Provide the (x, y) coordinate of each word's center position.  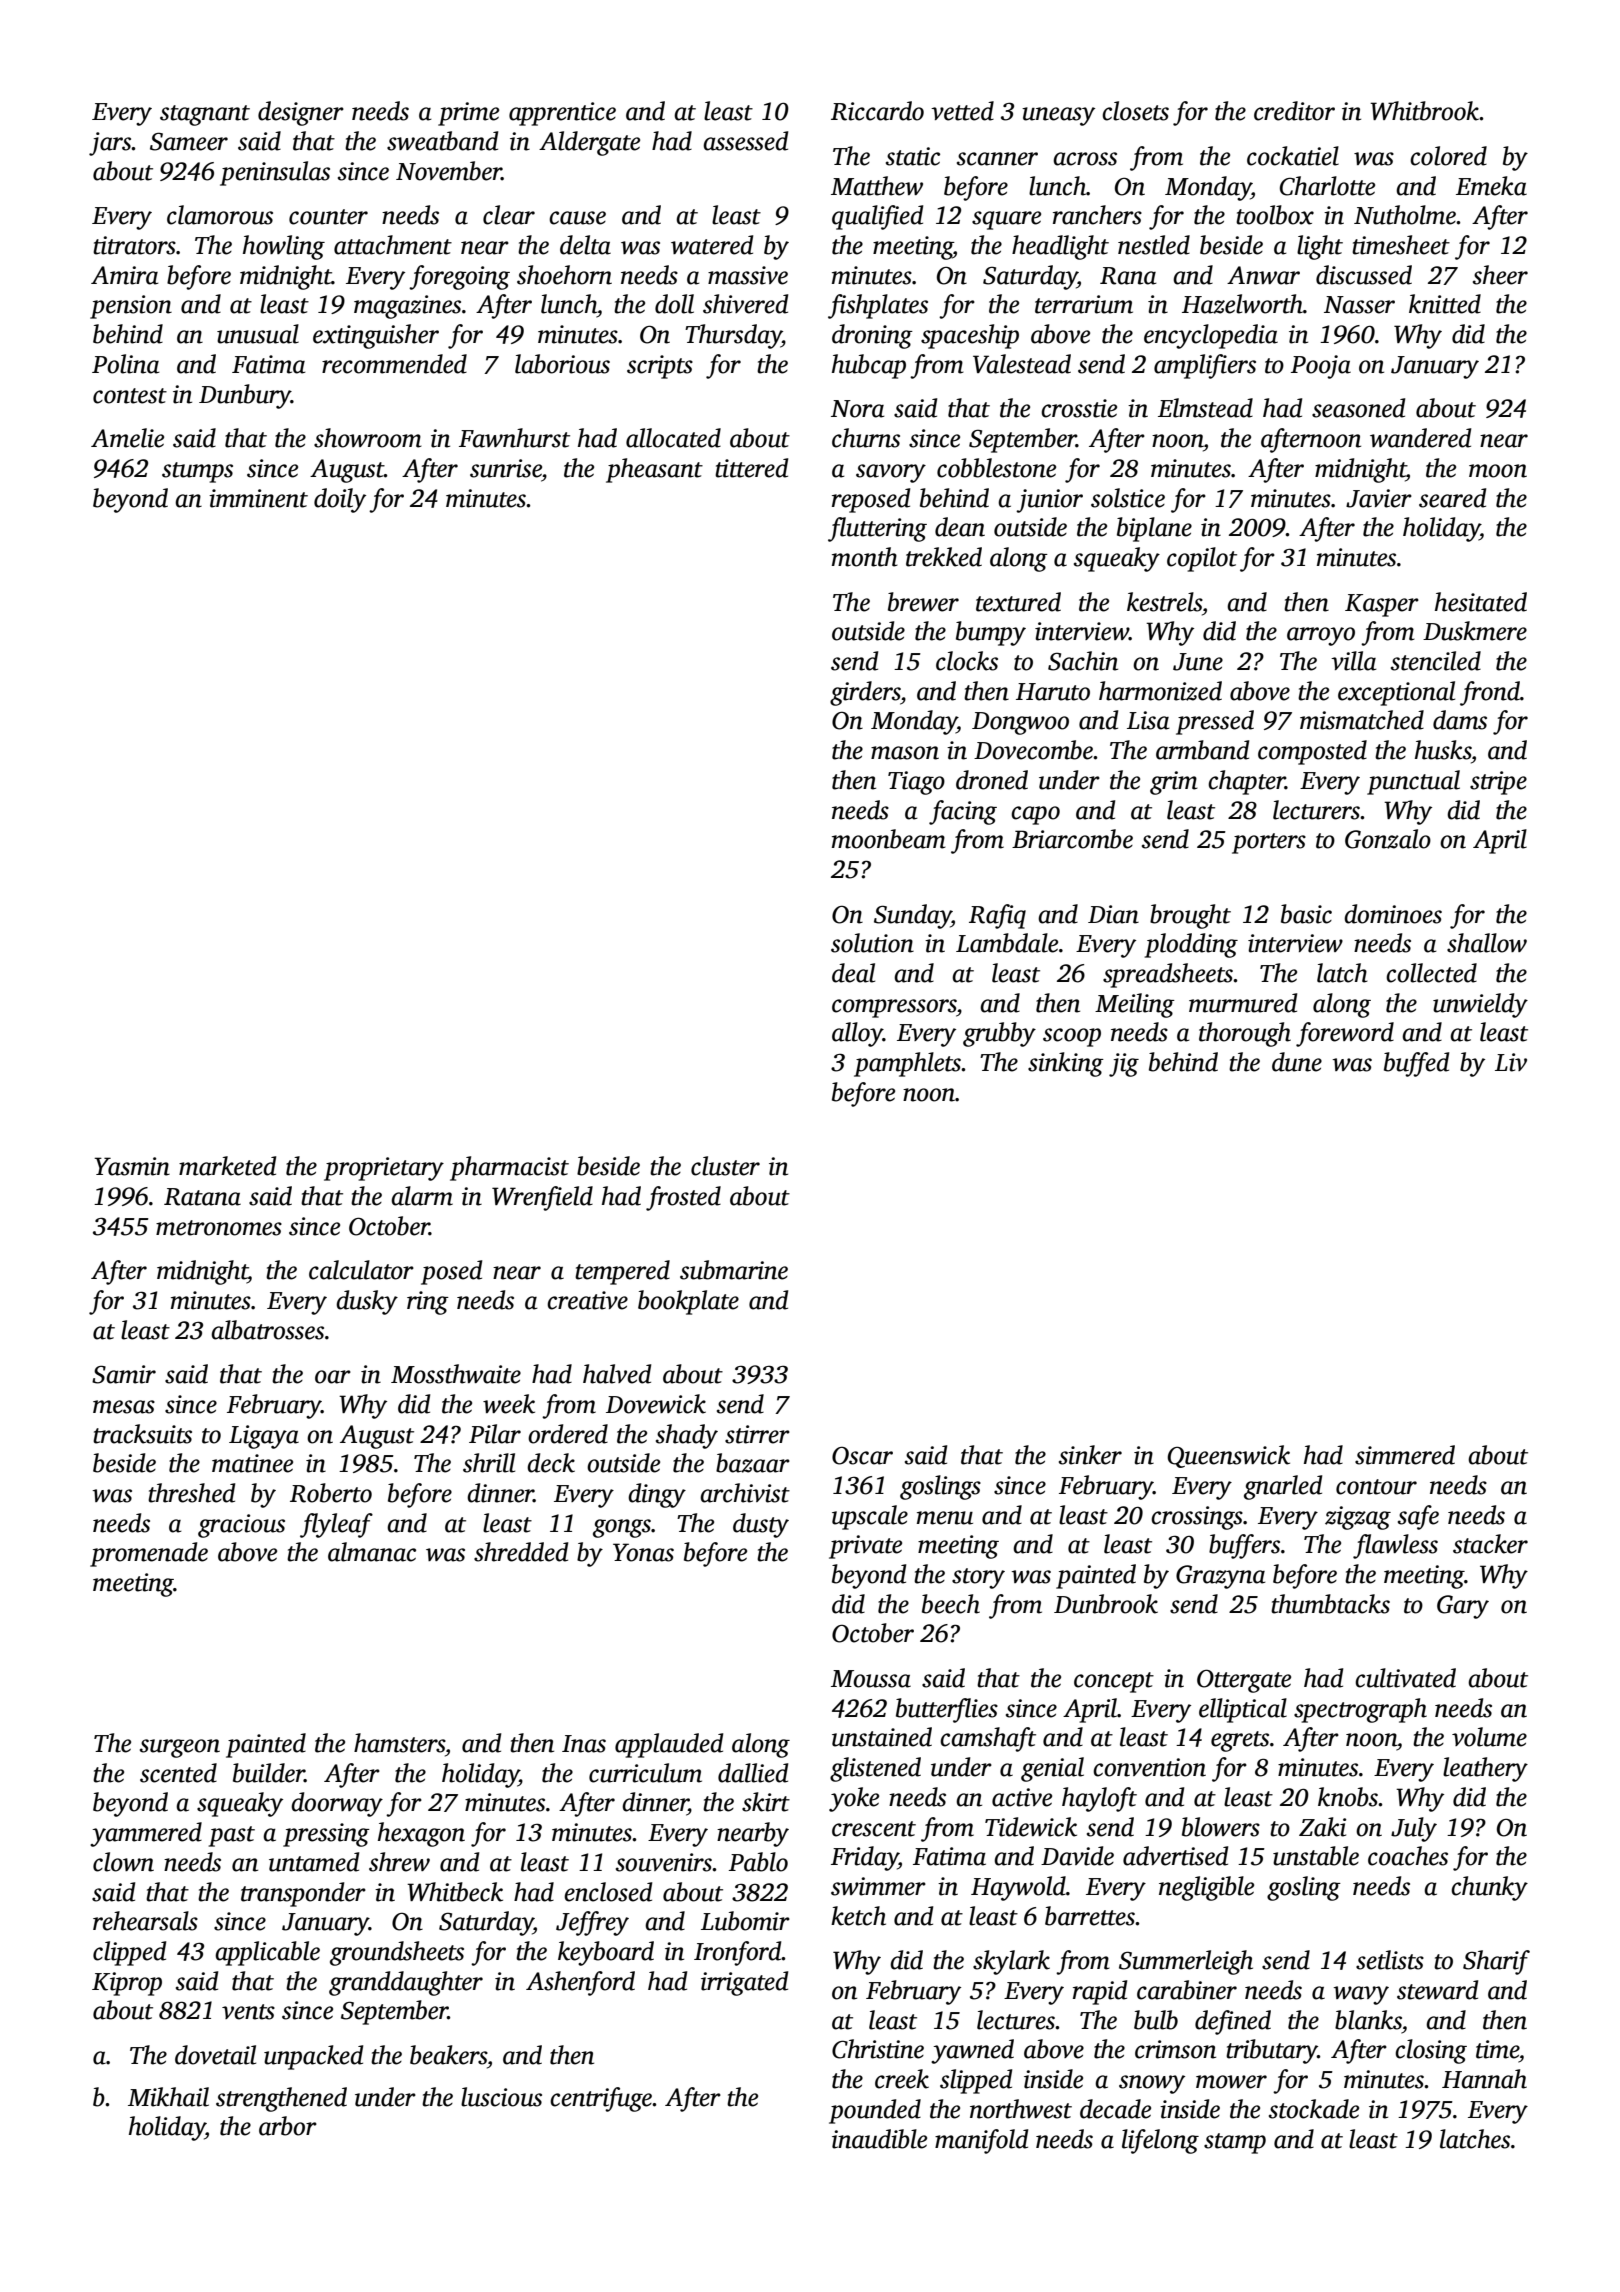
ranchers (1097, 215)
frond (1490, 693)
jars (110, 144)
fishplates (878, 306)
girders (865, 693)
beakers (448, 2055)
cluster (725, 1166)
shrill (489, 1463)
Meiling (1135, 1005)
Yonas (643, 1552)
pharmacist (509, 1168)
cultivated (1405, 1678)
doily (340, 500)
